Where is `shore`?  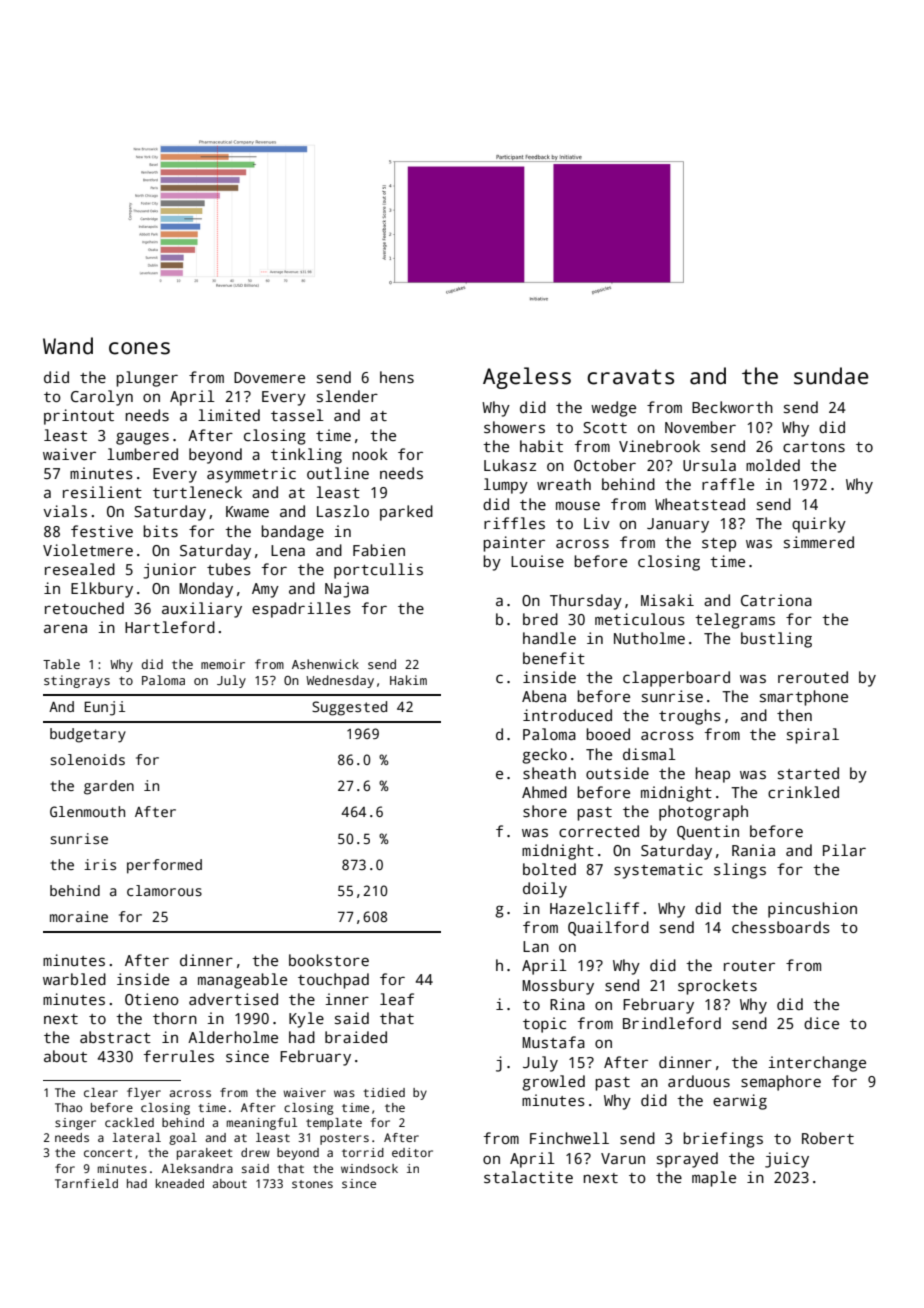 shore is located at coordinates (545, 811).
